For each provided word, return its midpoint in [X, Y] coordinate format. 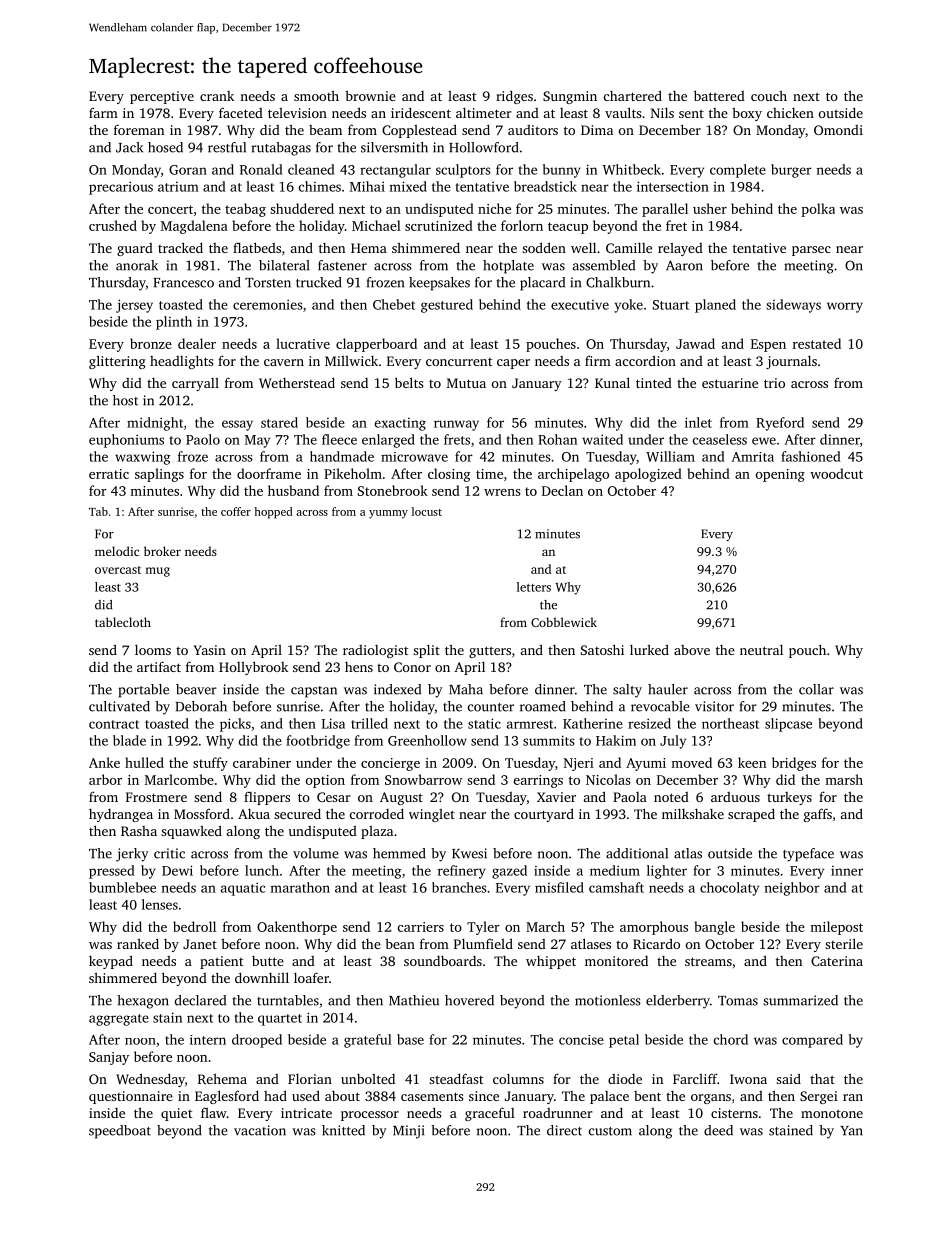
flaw [214, 1112]
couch [769, 95]
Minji [408, 1132]
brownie [370, 95]
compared [812, 1041]
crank [217, 96]
